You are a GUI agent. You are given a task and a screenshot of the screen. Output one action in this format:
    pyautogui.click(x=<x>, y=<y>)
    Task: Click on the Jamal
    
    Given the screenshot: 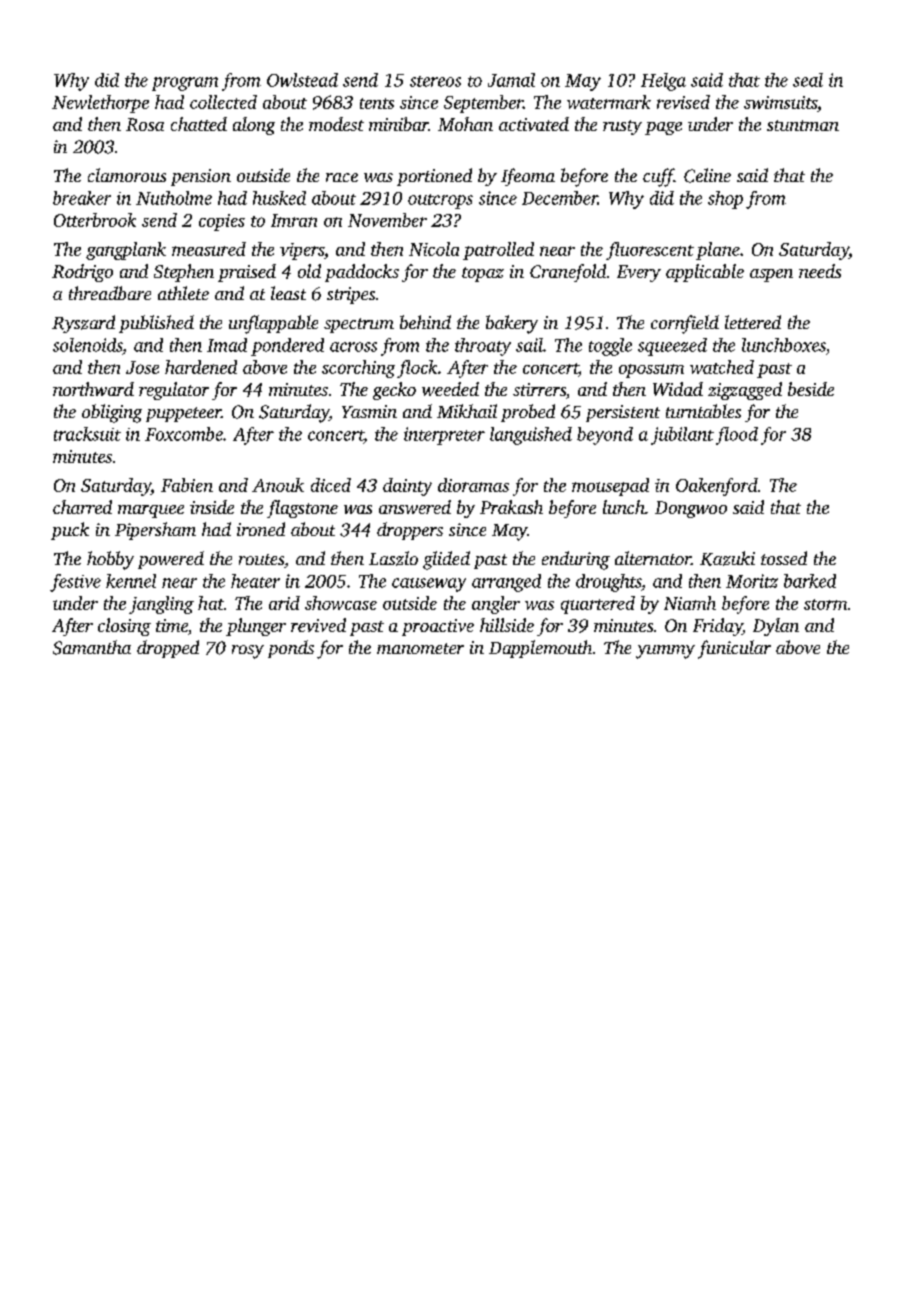 What is the action you would take?
    pyautogui.click(x=511, y=80)
